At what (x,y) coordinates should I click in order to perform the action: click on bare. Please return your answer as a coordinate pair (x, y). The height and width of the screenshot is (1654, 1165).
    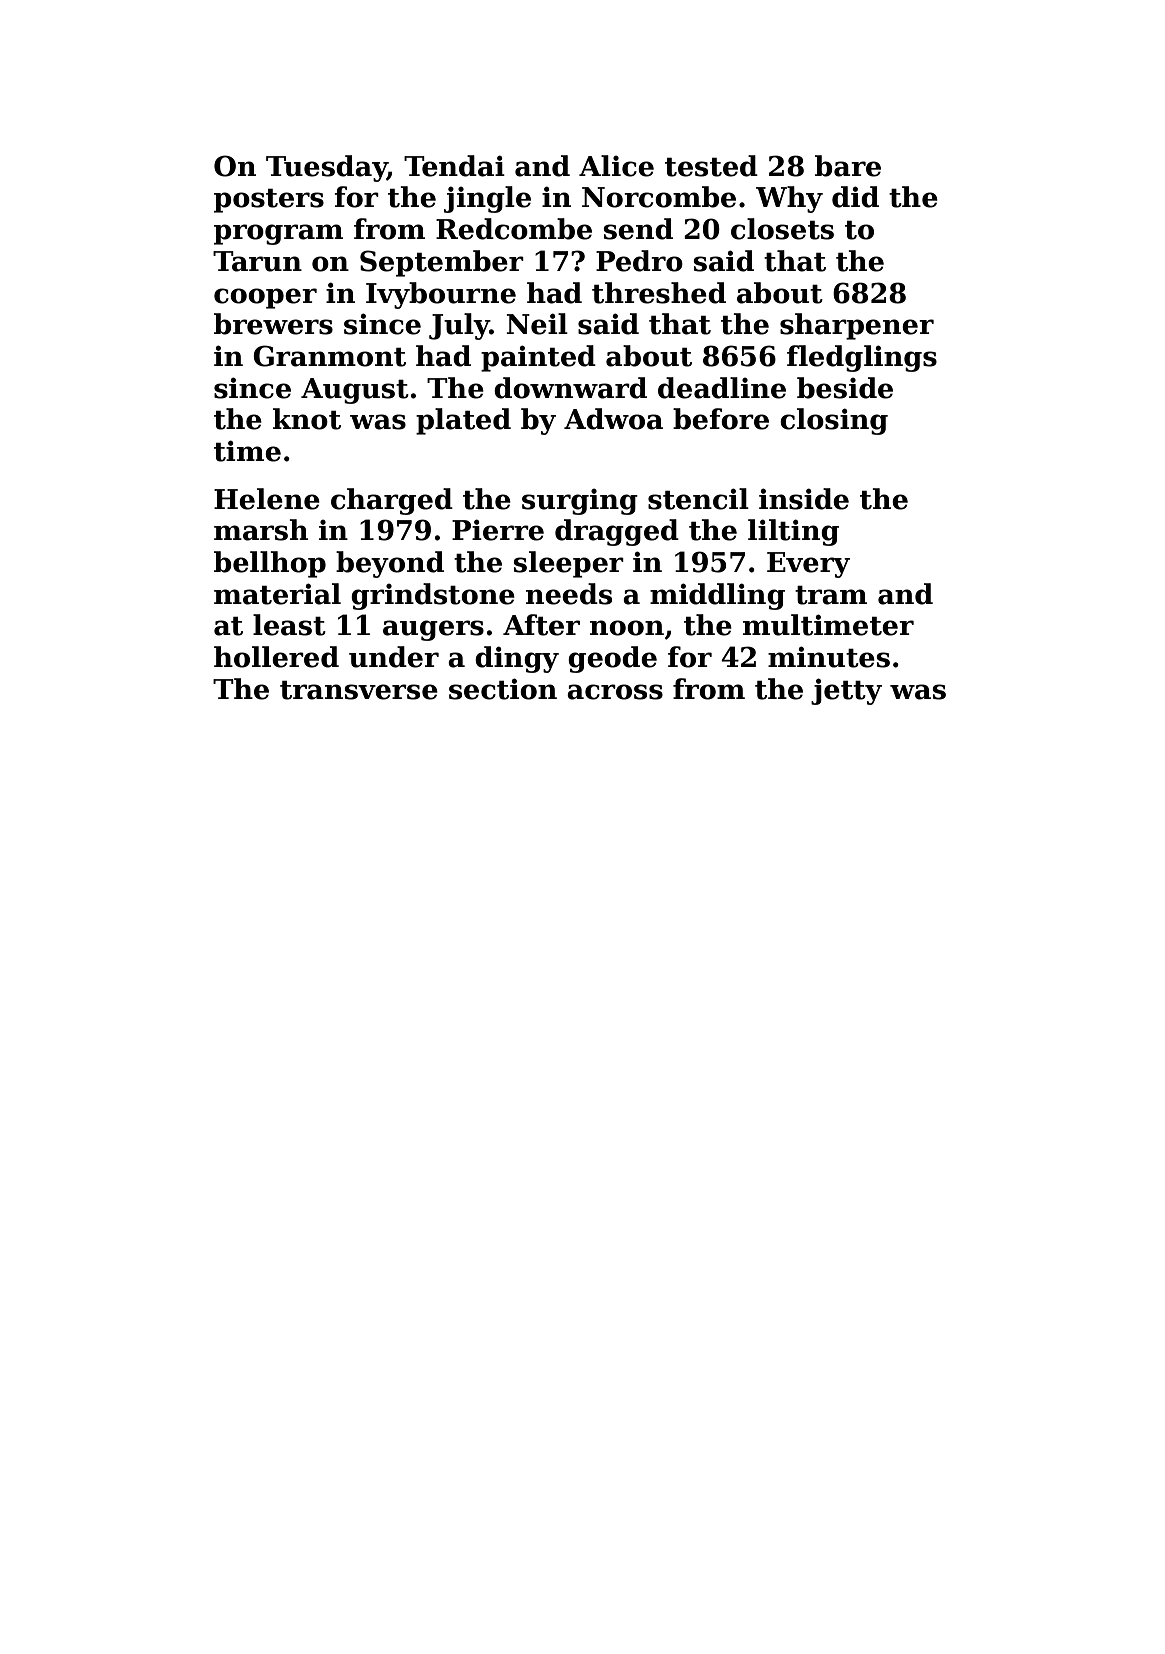
    Looking at the image, I should click on (848, 166).
